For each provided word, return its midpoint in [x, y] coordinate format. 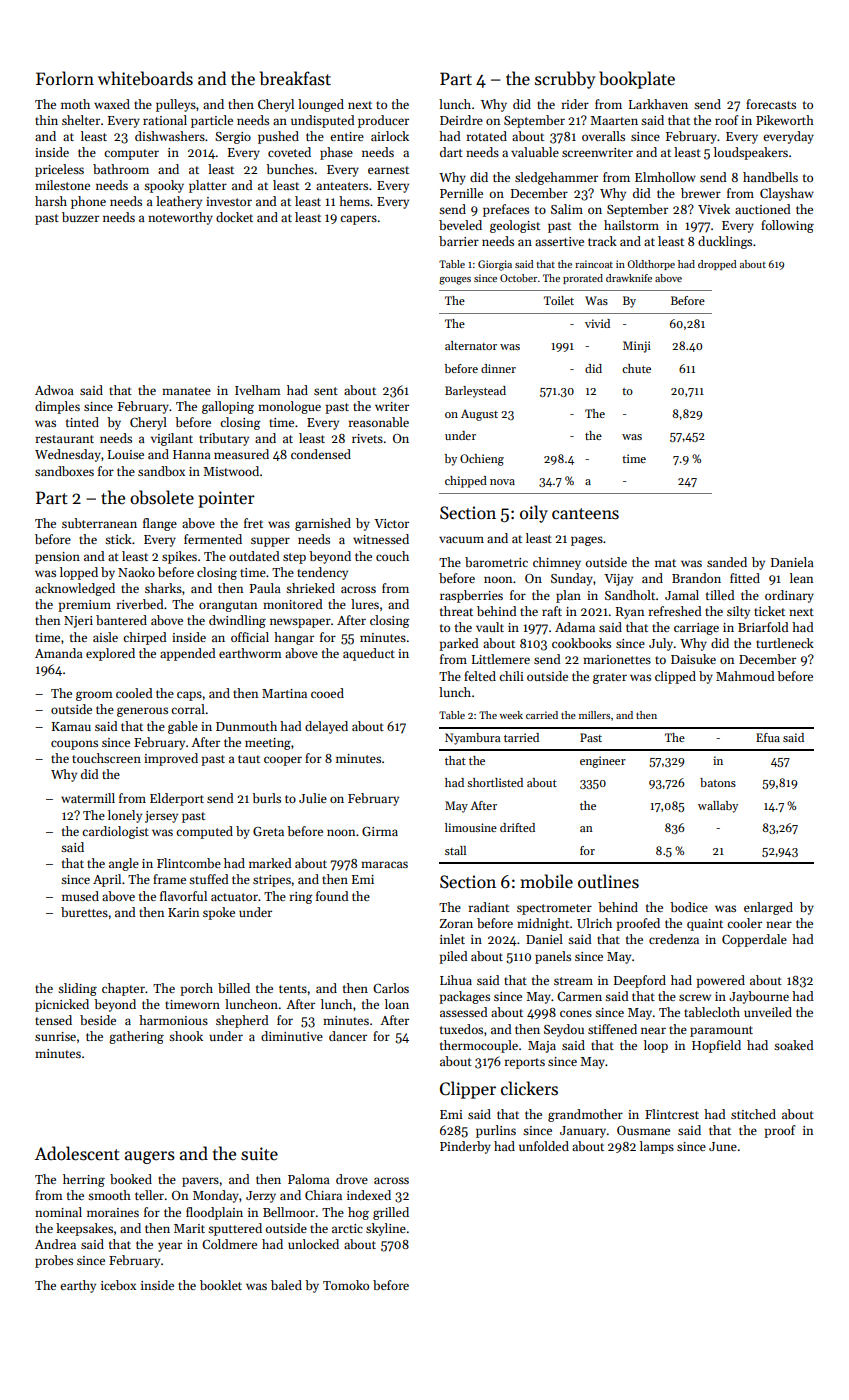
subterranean [99, 523]
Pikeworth [785, 120]
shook [186, 1036]
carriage [696, 629]
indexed [369, 1195]
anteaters [342, 186]
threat [456, 611]
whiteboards [145, 78]
